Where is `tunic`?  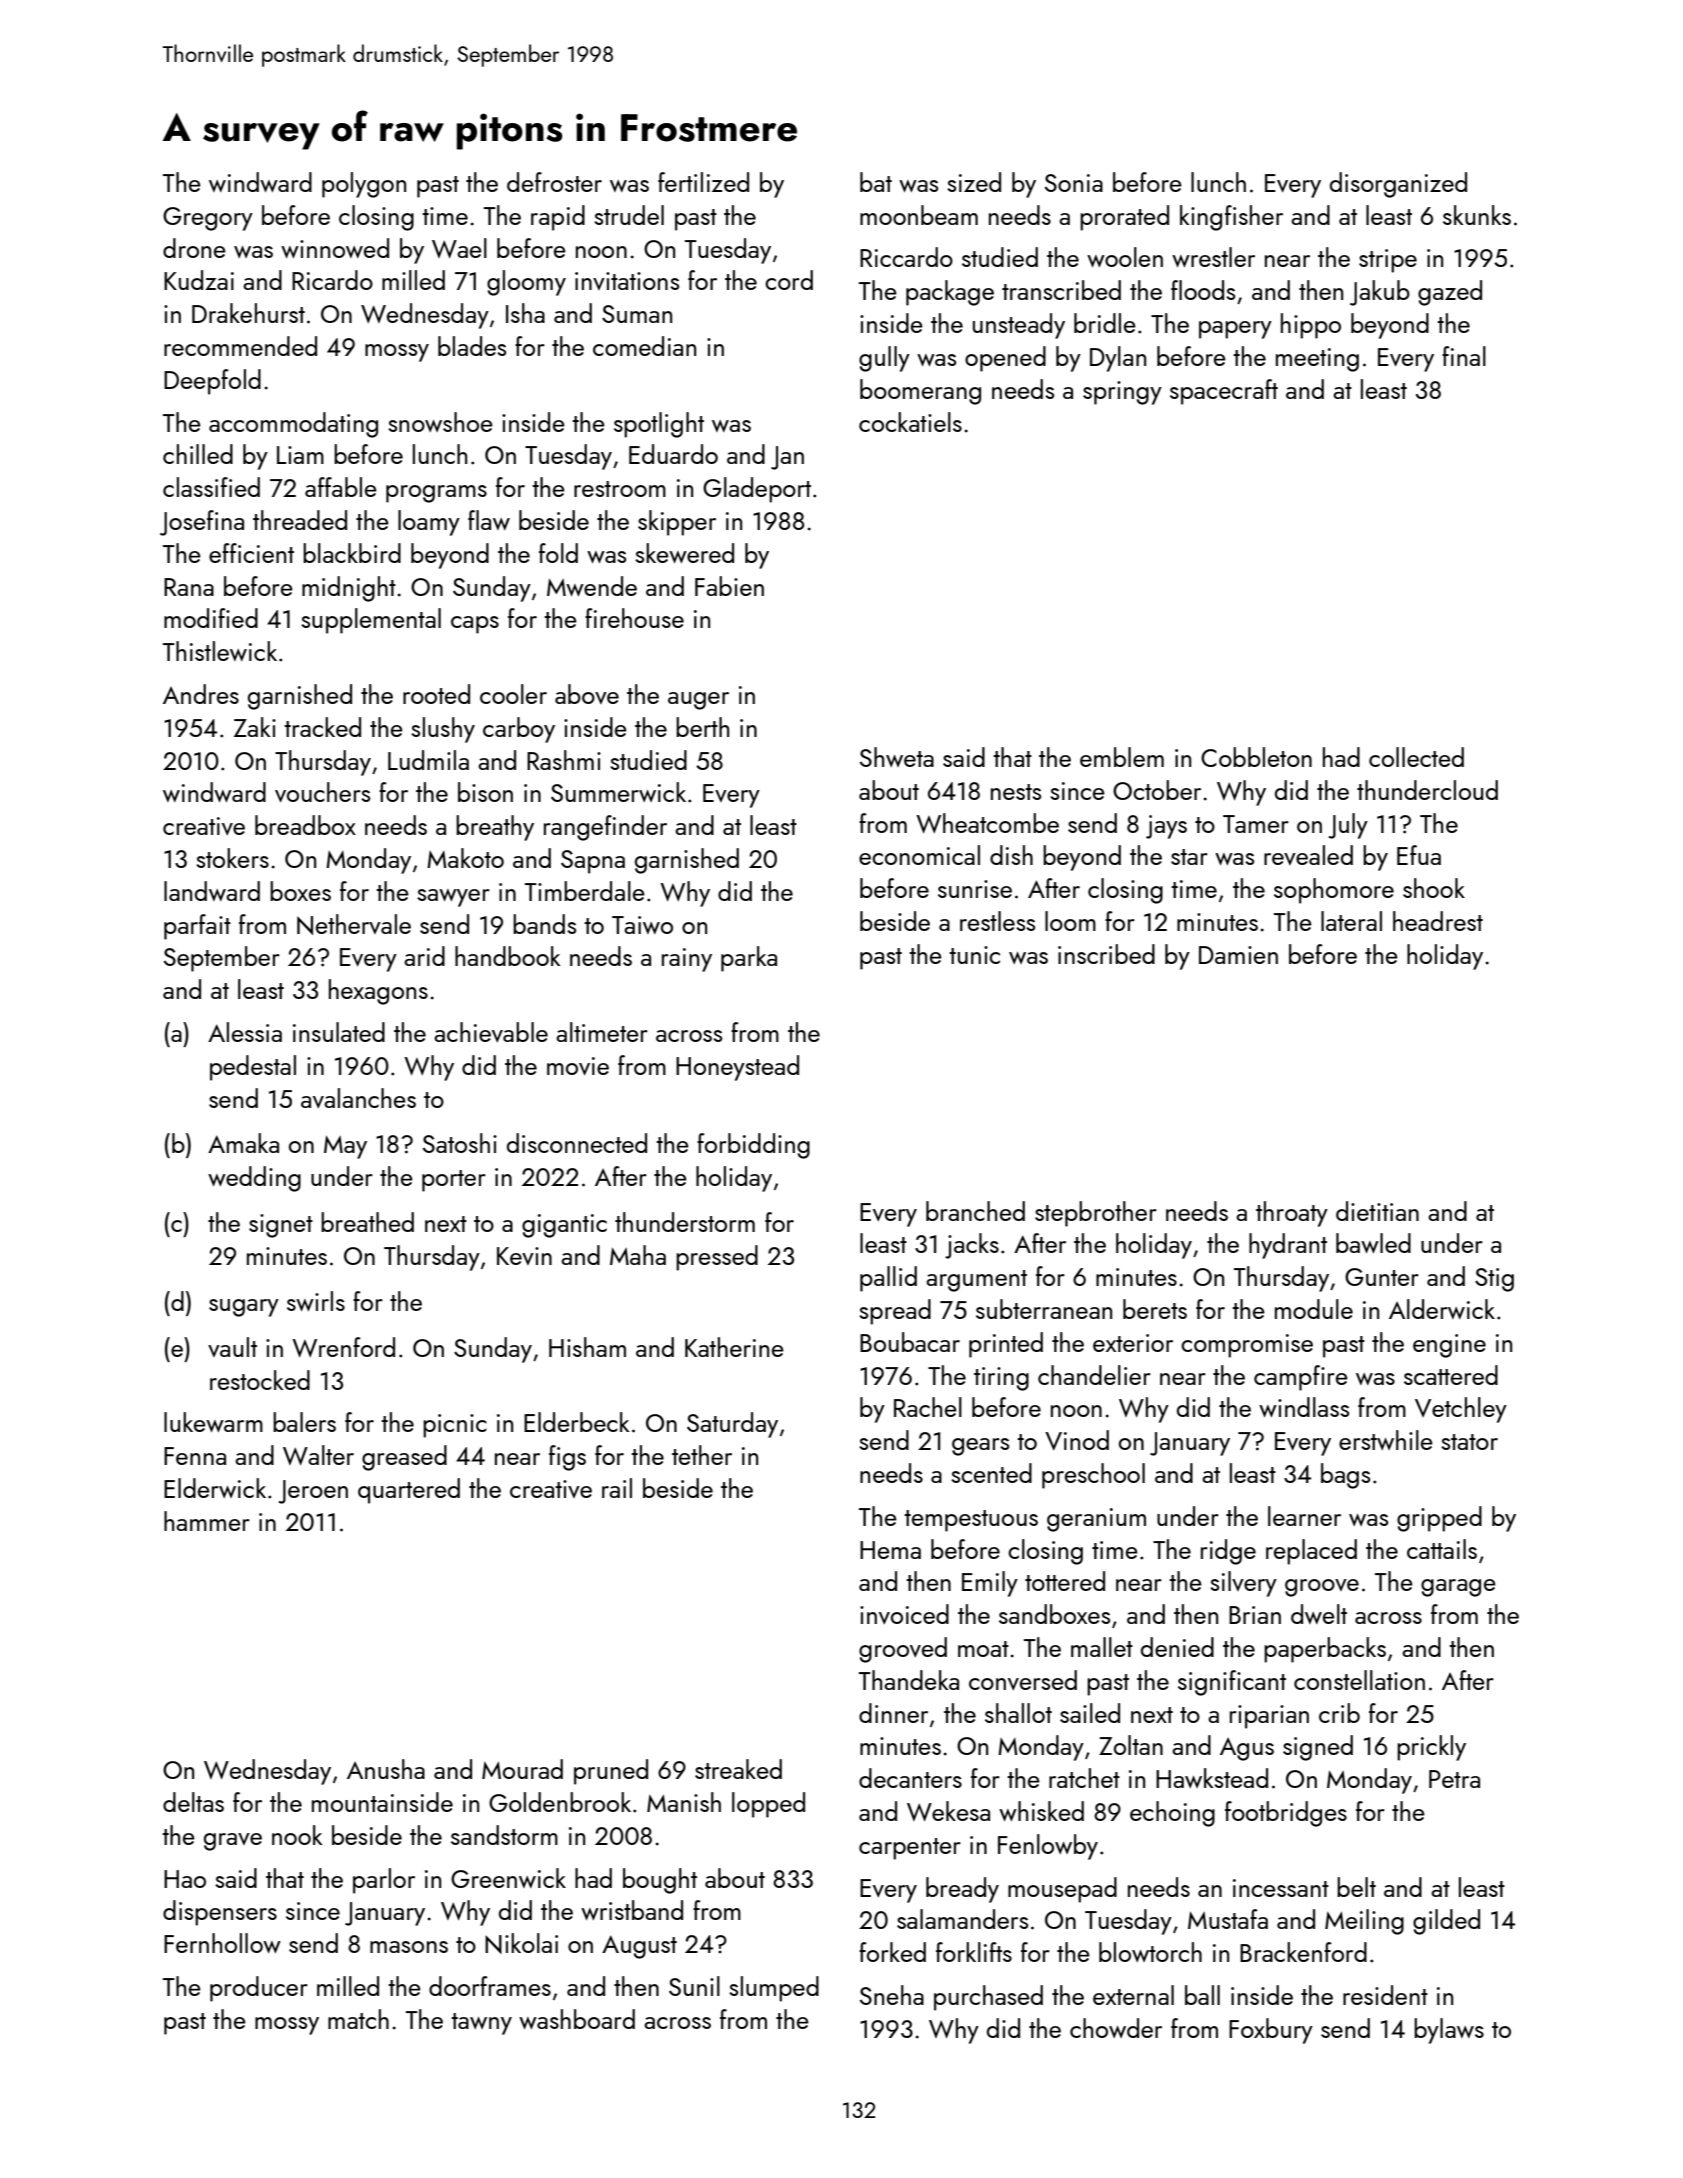 tunic is located at coordinates (974, 955).
